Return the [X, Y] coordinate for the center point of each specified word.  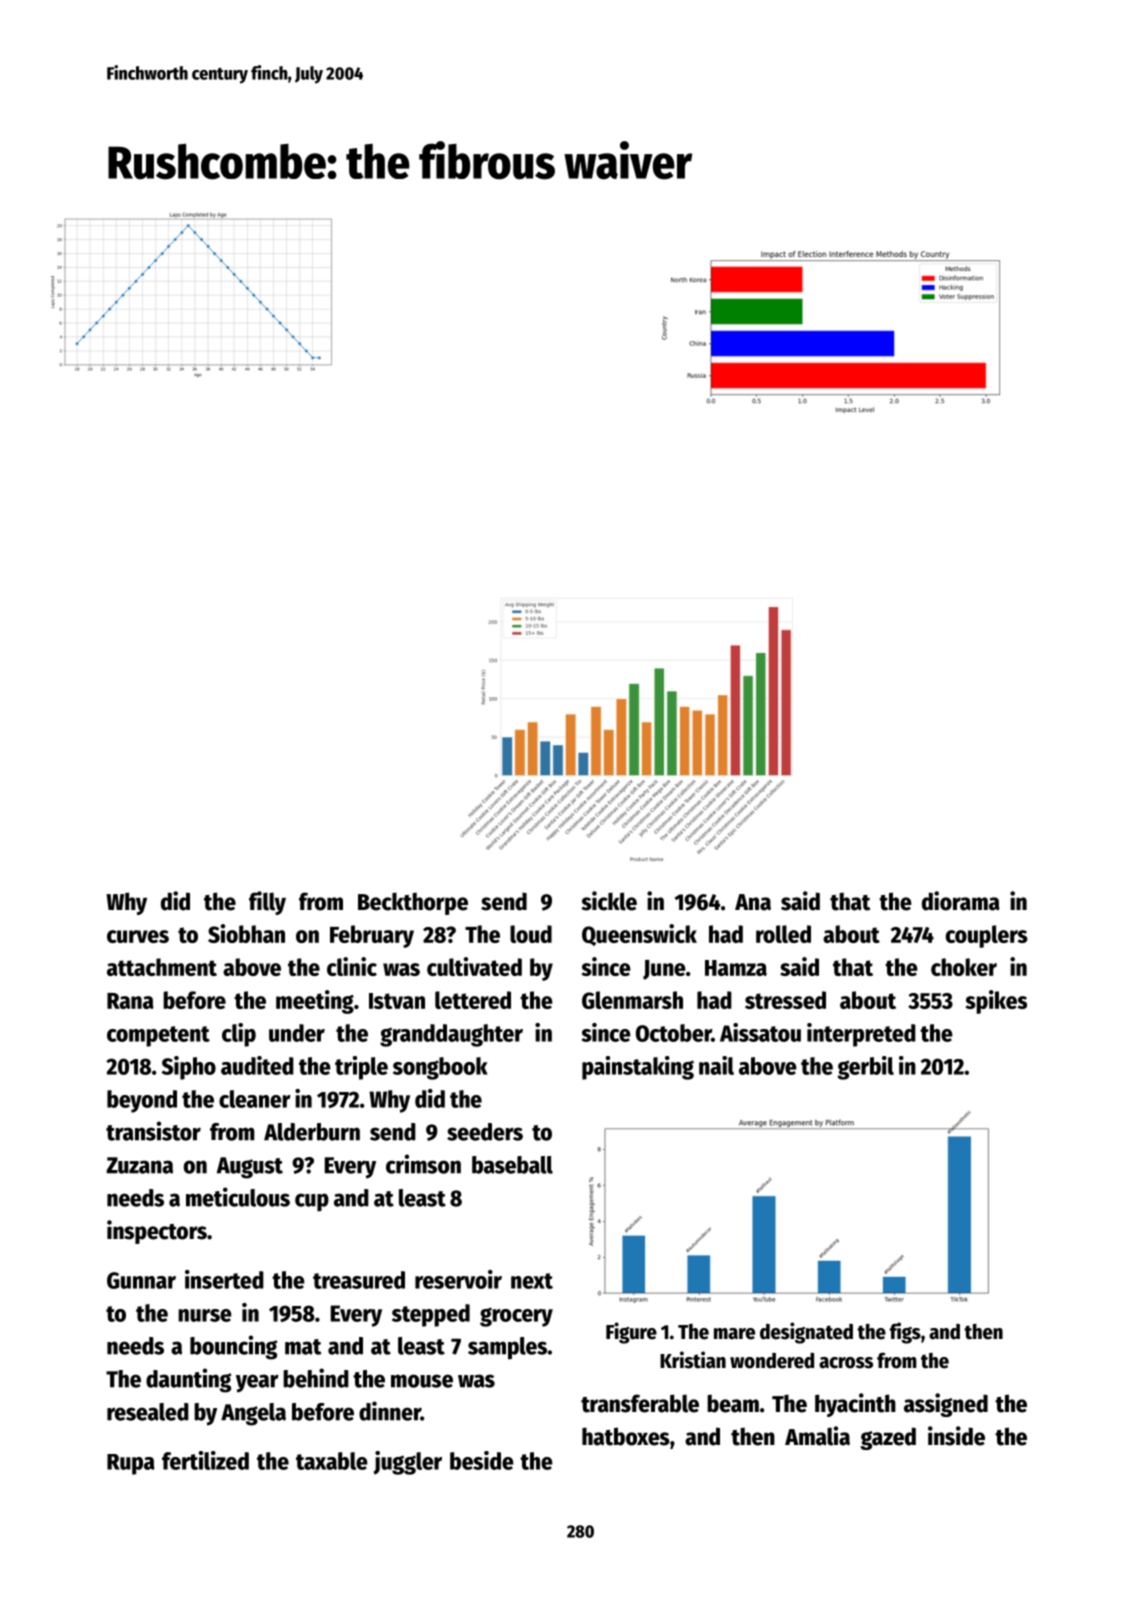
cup [312, 1202]
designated [806, 1333]
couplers [987, 936]
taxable [332, 1461]
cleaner [255, 1099]
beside [482, 1460]
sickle [609, 901]
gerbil [865, 1068]
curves [138, 936]
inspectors [157, 1232]
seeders [485, 1132]
